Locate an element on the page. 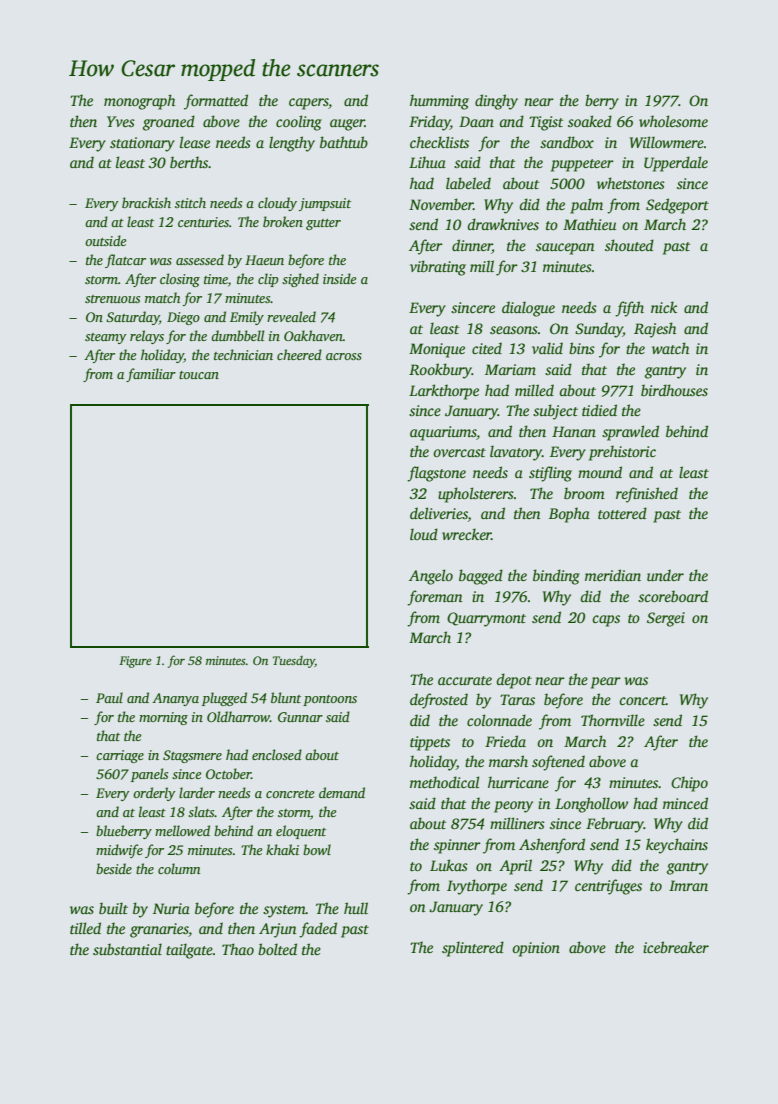  system is located at coordinates (284, 911).
